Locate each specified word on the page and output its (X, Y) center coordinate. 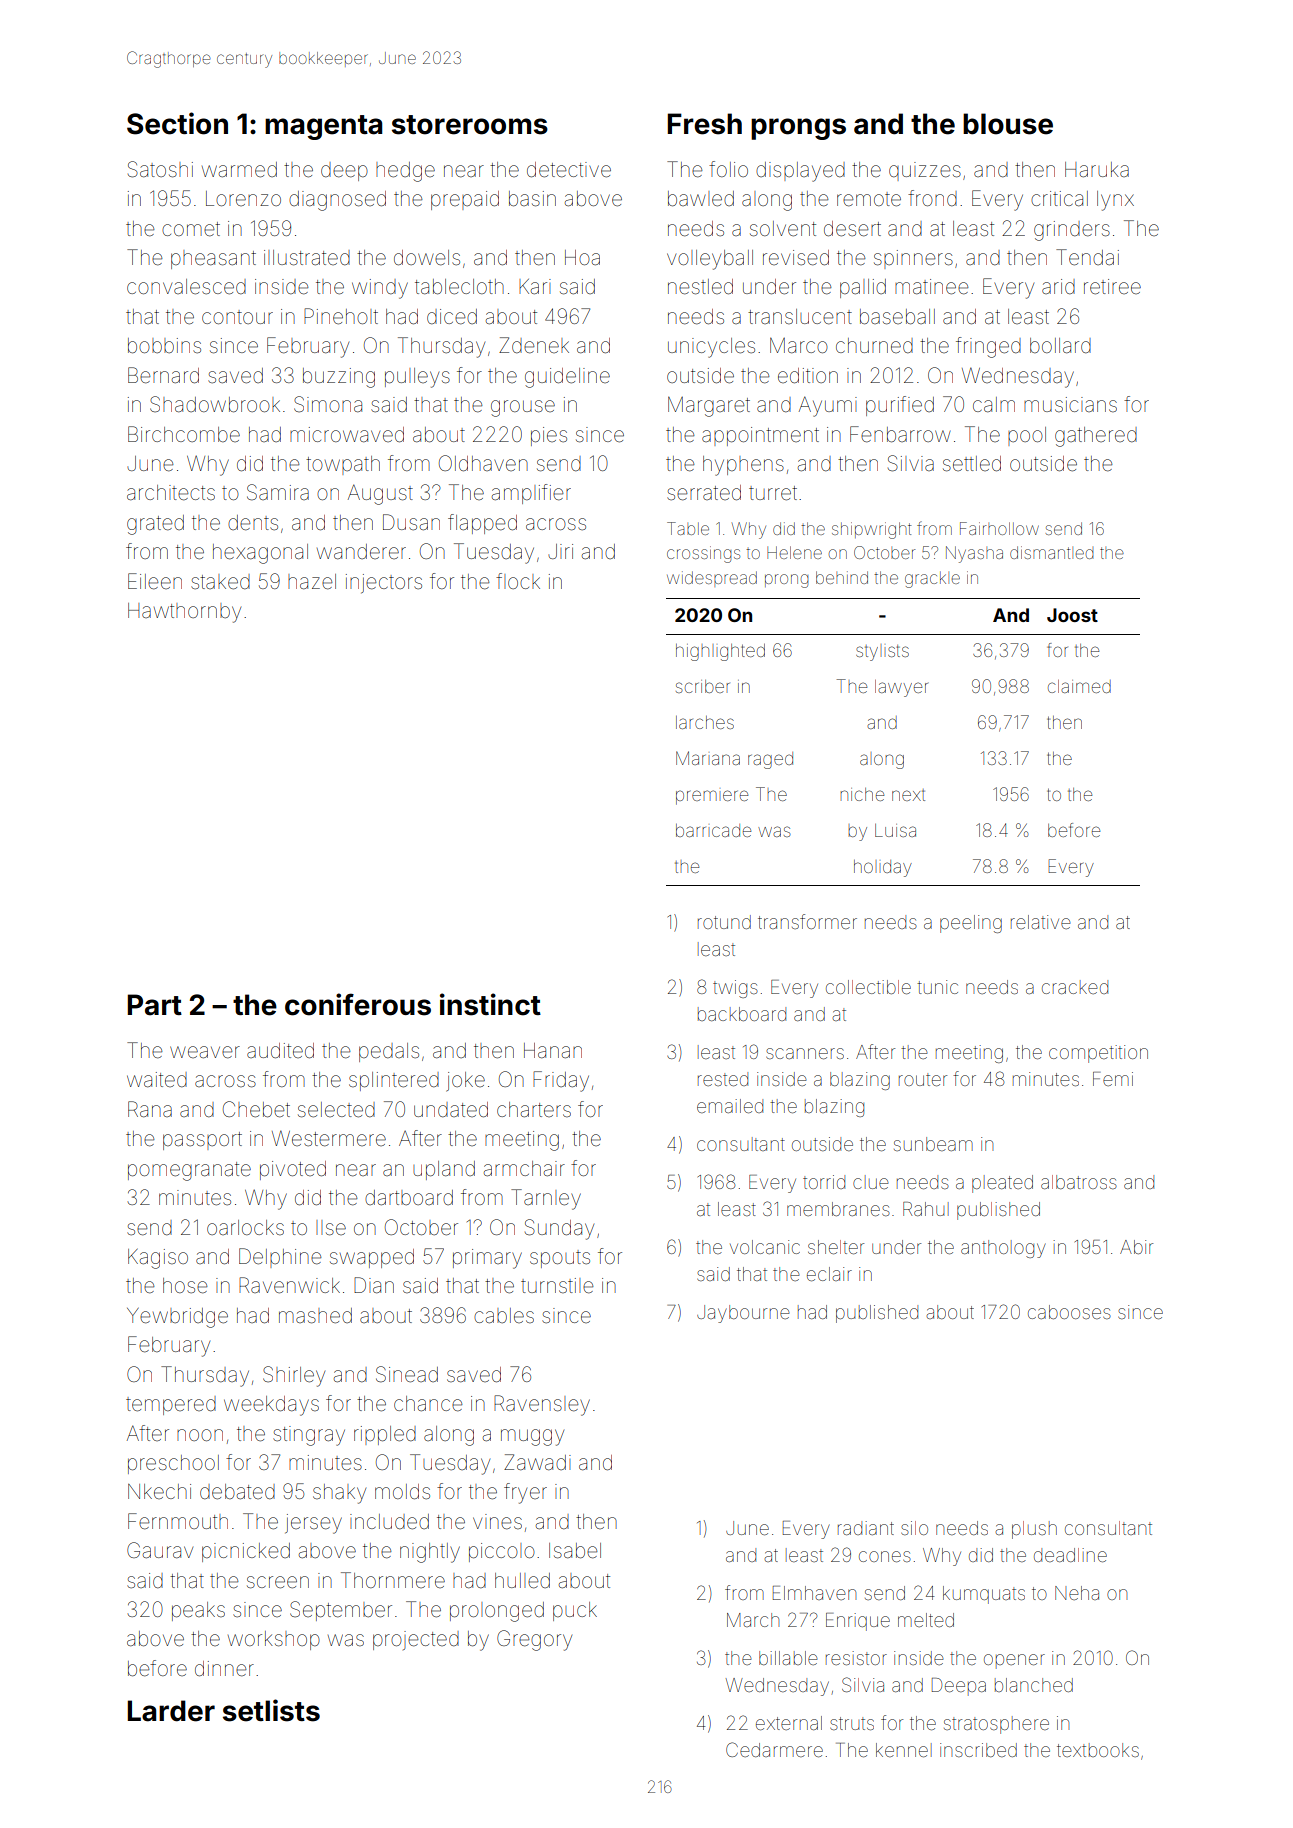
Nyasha (974, 554)
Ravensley (542, 1405)
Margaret (709, 406)
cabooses (1069, 1312)
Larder (171, 1711)
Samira (278, 492)
